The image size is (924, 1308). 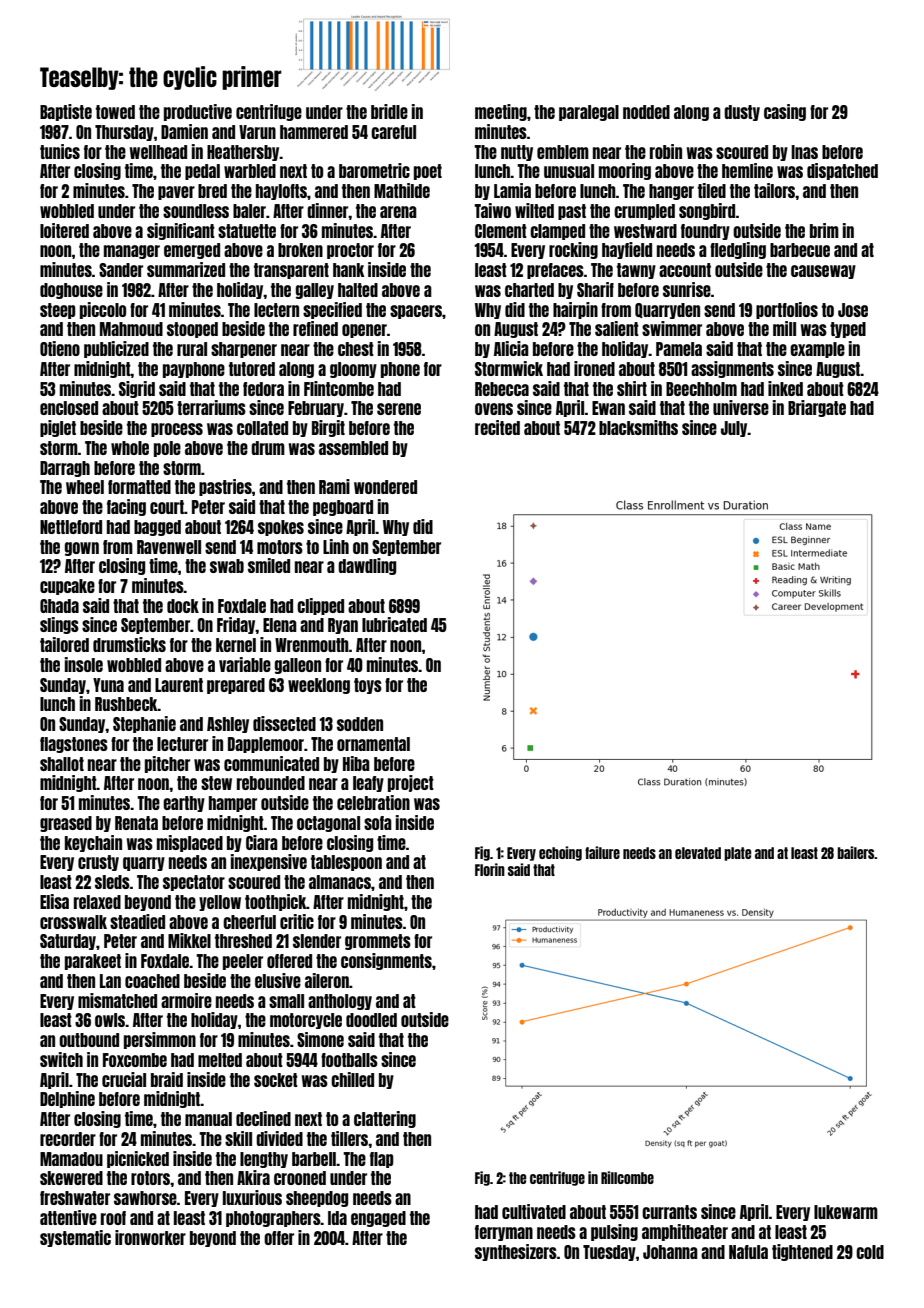 I want to click on clattering, so click(x=385, y=1119).
